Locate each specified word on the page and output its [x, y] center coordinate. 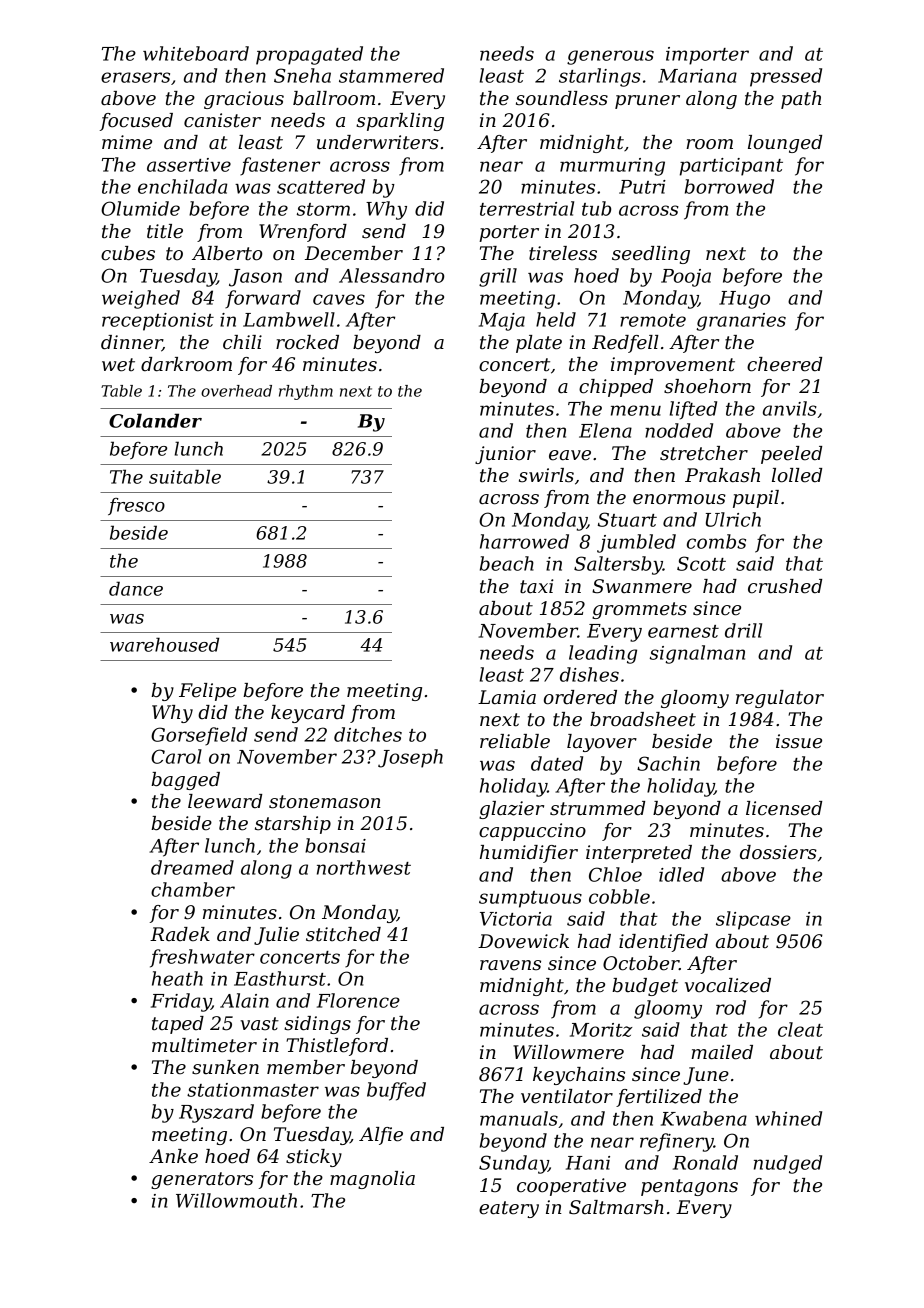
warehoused [164, 644]
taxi [537, 586]
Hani [588, 1163]
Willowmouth [236, 1200]
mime [127, 142]
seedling [651, 255]
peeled [791, 455]
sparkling [400, 122]
